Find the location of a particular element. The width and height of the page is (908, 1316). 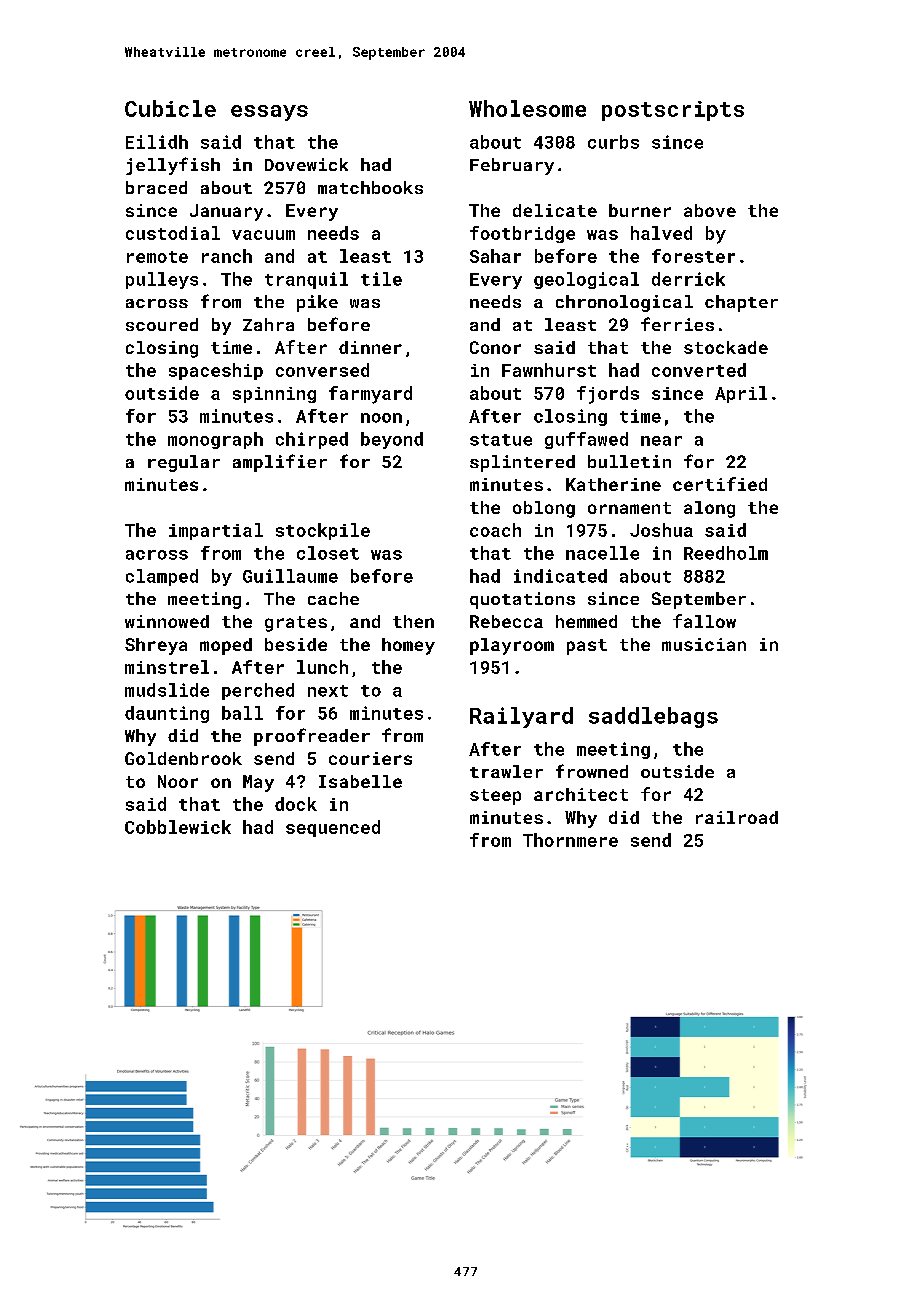

scoured is located at coordinates (162, 324).
